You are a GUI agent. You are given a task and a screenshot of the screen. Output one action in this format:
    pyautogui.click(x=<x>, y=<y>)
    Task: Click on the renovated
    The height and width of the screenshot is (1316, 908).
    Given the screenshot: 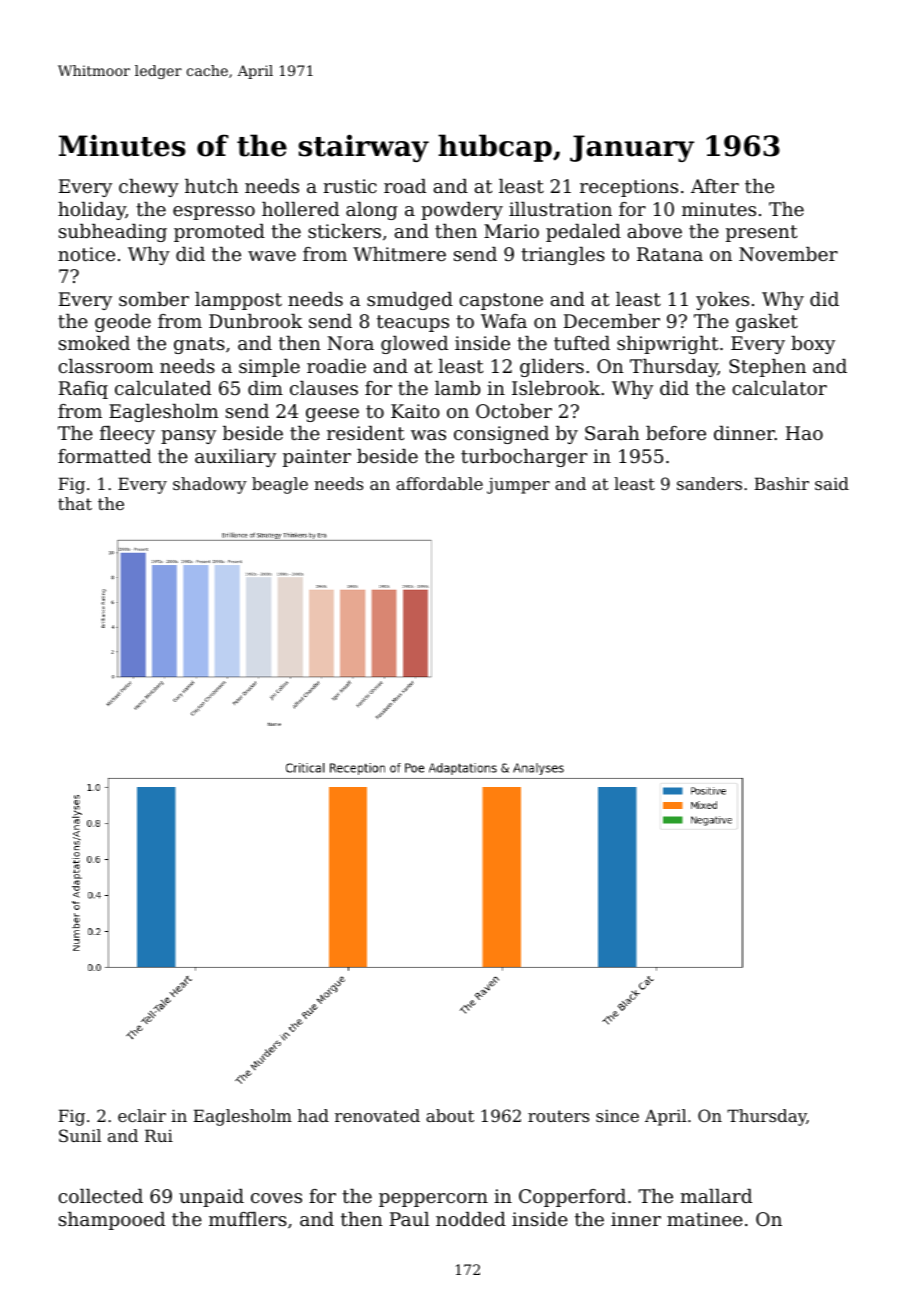 What is the action you would take?
    pyautogui.click(x=377, y=1115)
